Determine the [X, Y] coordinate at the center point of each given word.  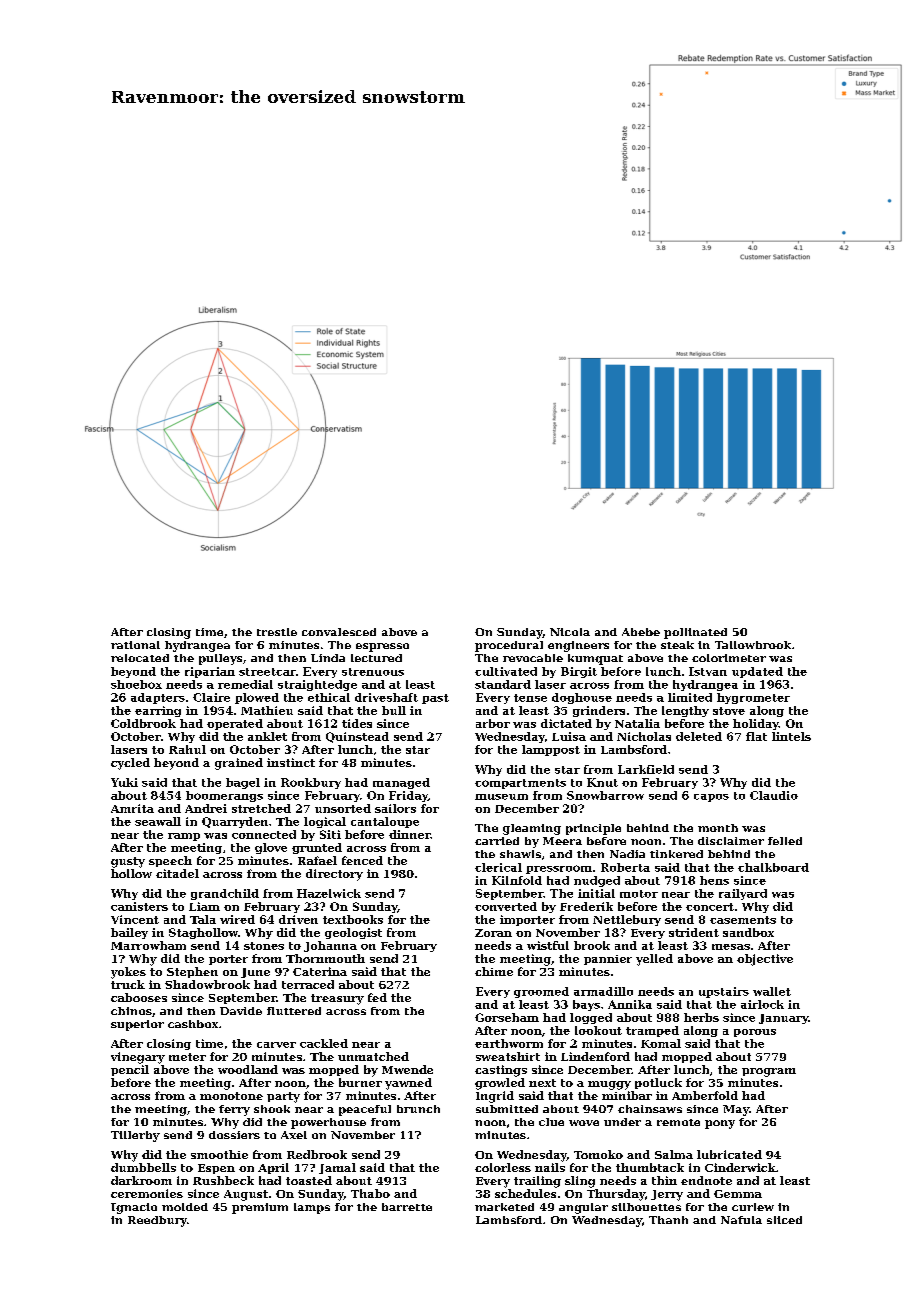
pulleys [220, 659]
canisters [139, 906]
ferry [234, 1110]
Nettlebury [627, 920]
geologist [353, 933]
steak [677, 645]
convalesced [339, 632]
